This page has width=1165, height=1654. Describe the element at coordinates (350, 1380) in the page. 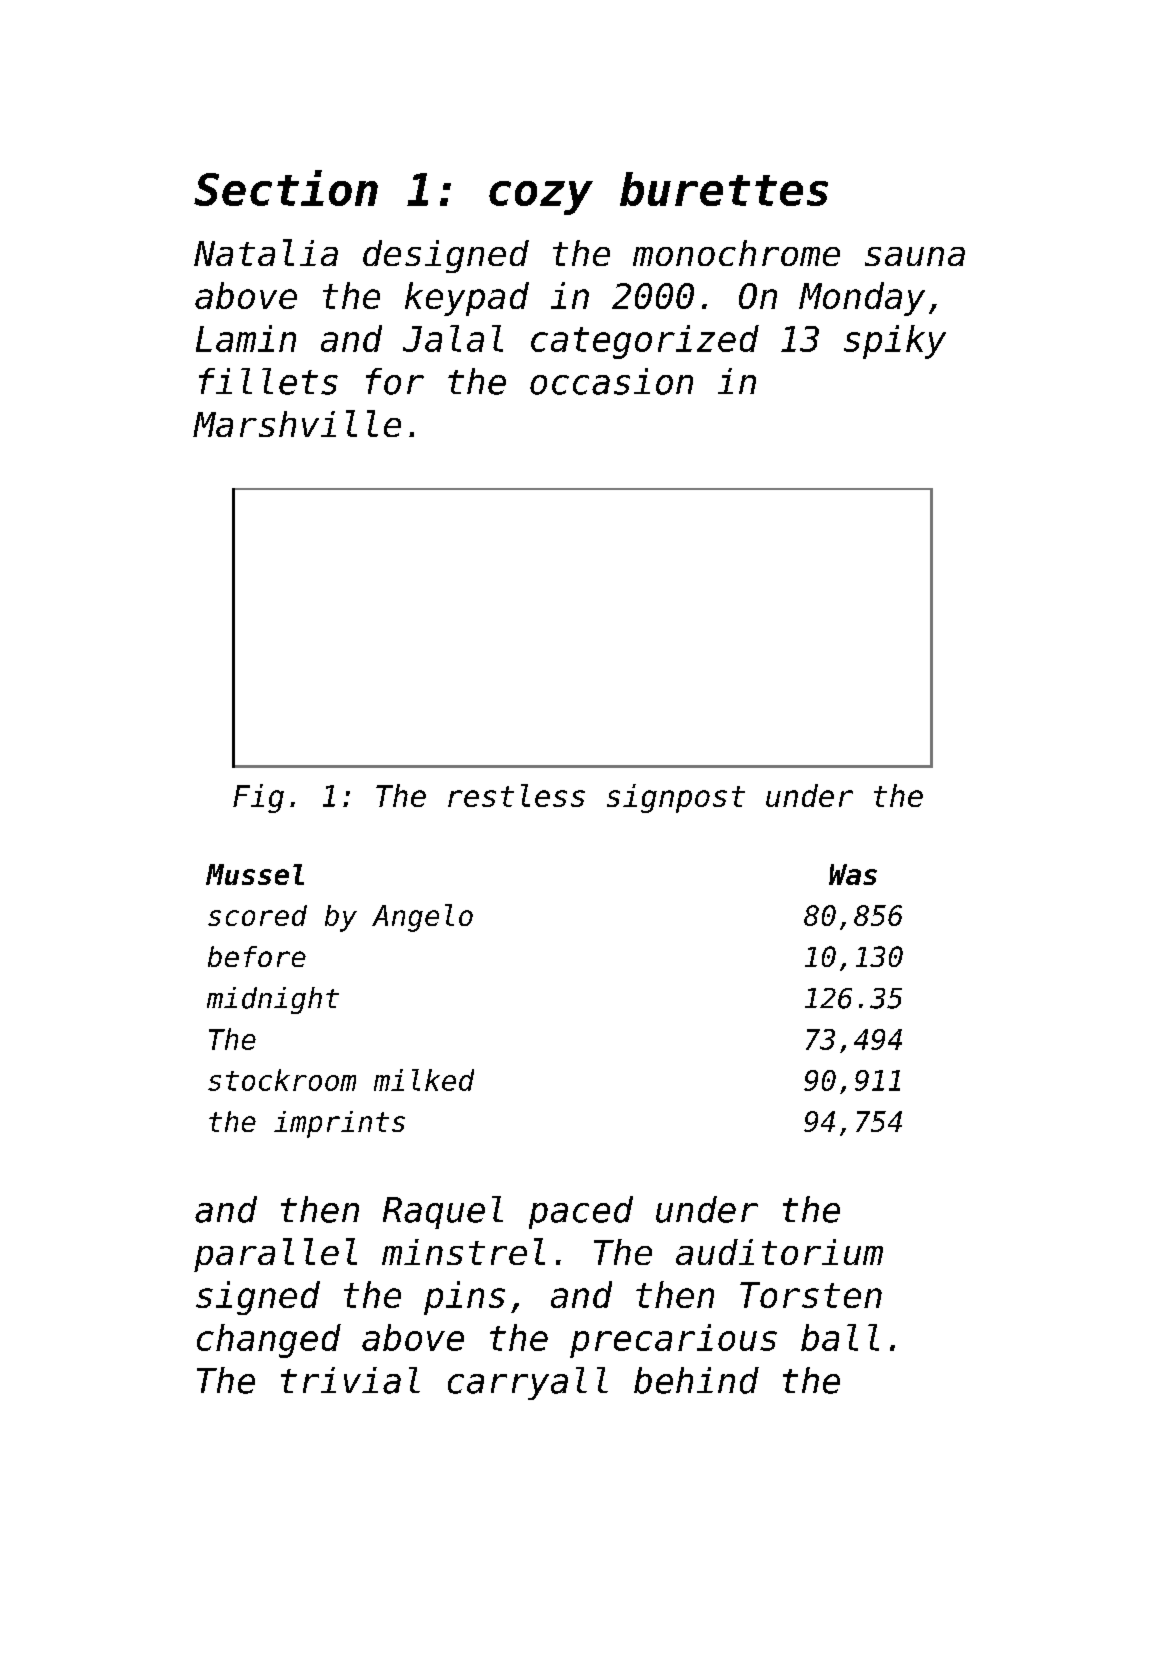

I see `trivial` at that location.
